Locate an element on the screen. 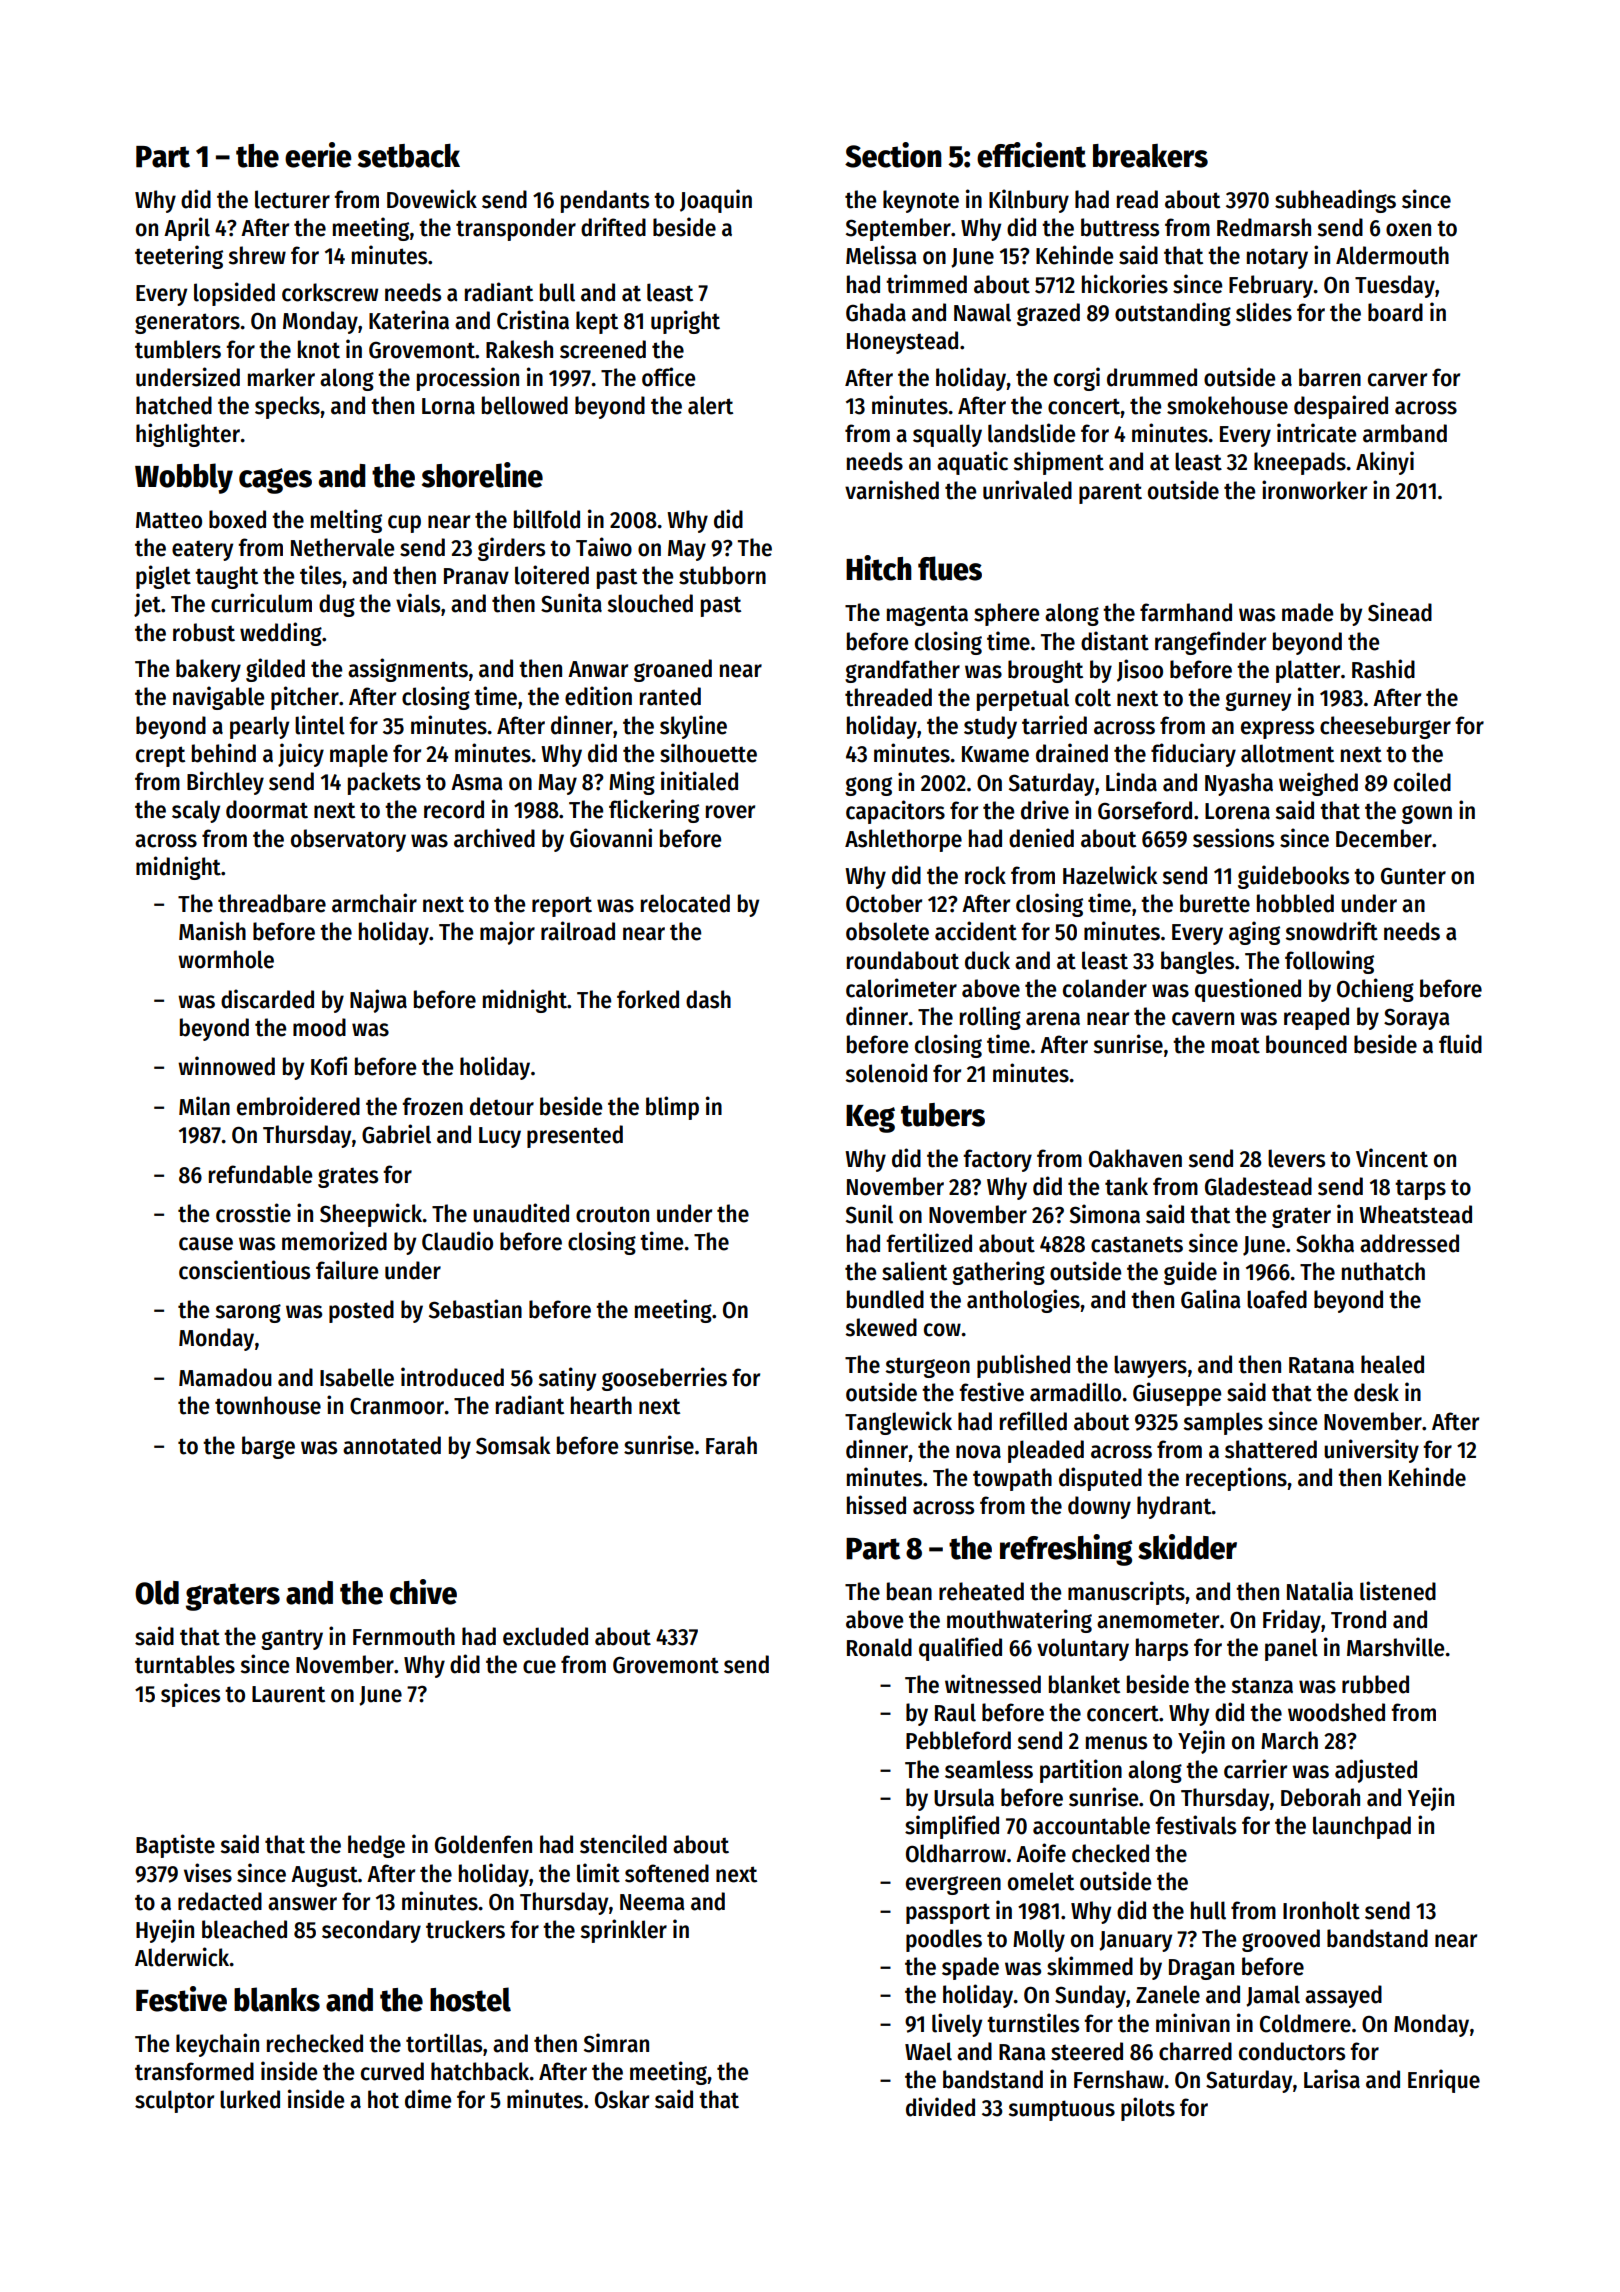  pilots is located at coordinates (1148, 2109).
